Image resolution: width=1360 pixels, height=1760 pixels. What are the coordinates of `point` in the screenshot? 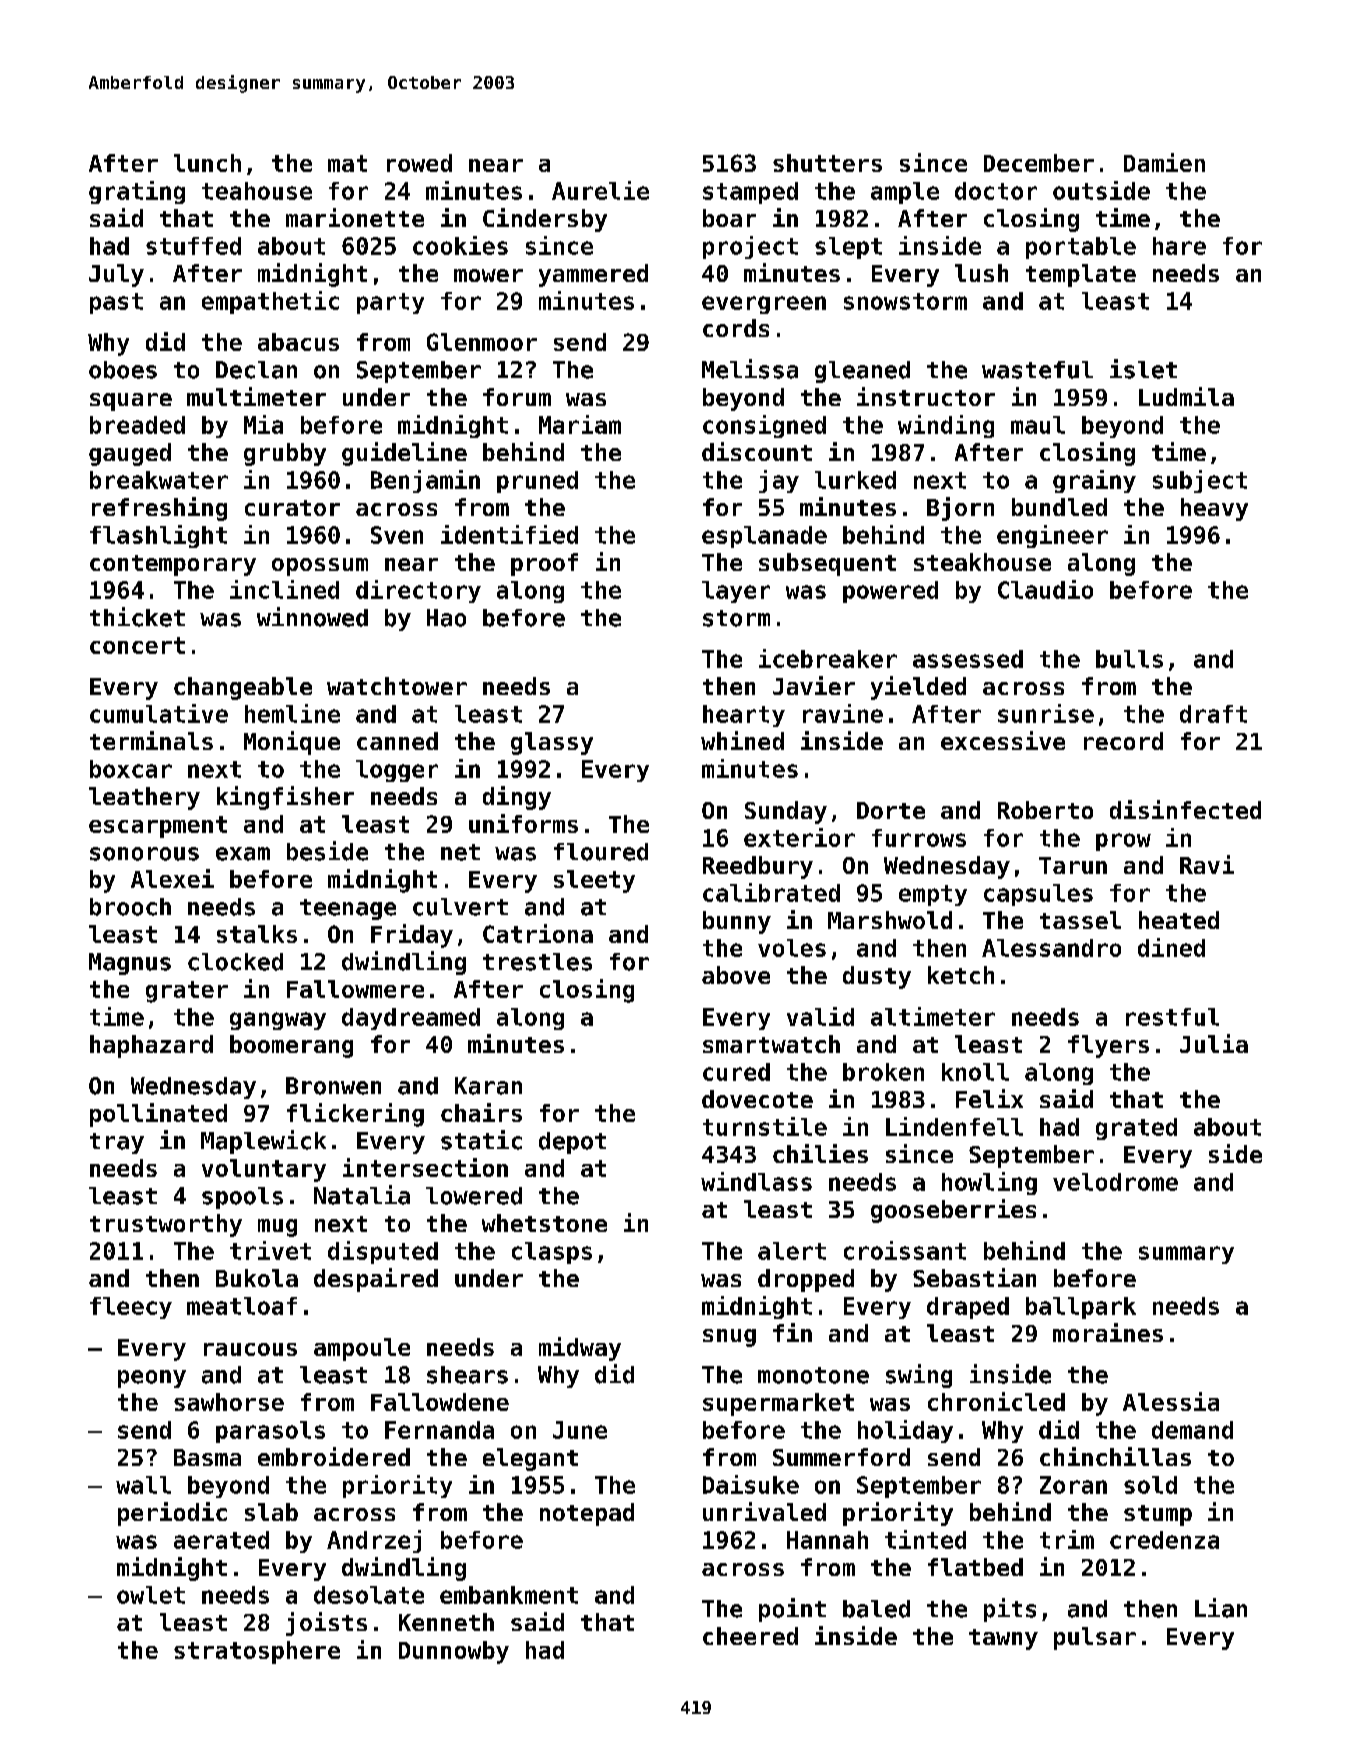 It's located at (792, 1610).
